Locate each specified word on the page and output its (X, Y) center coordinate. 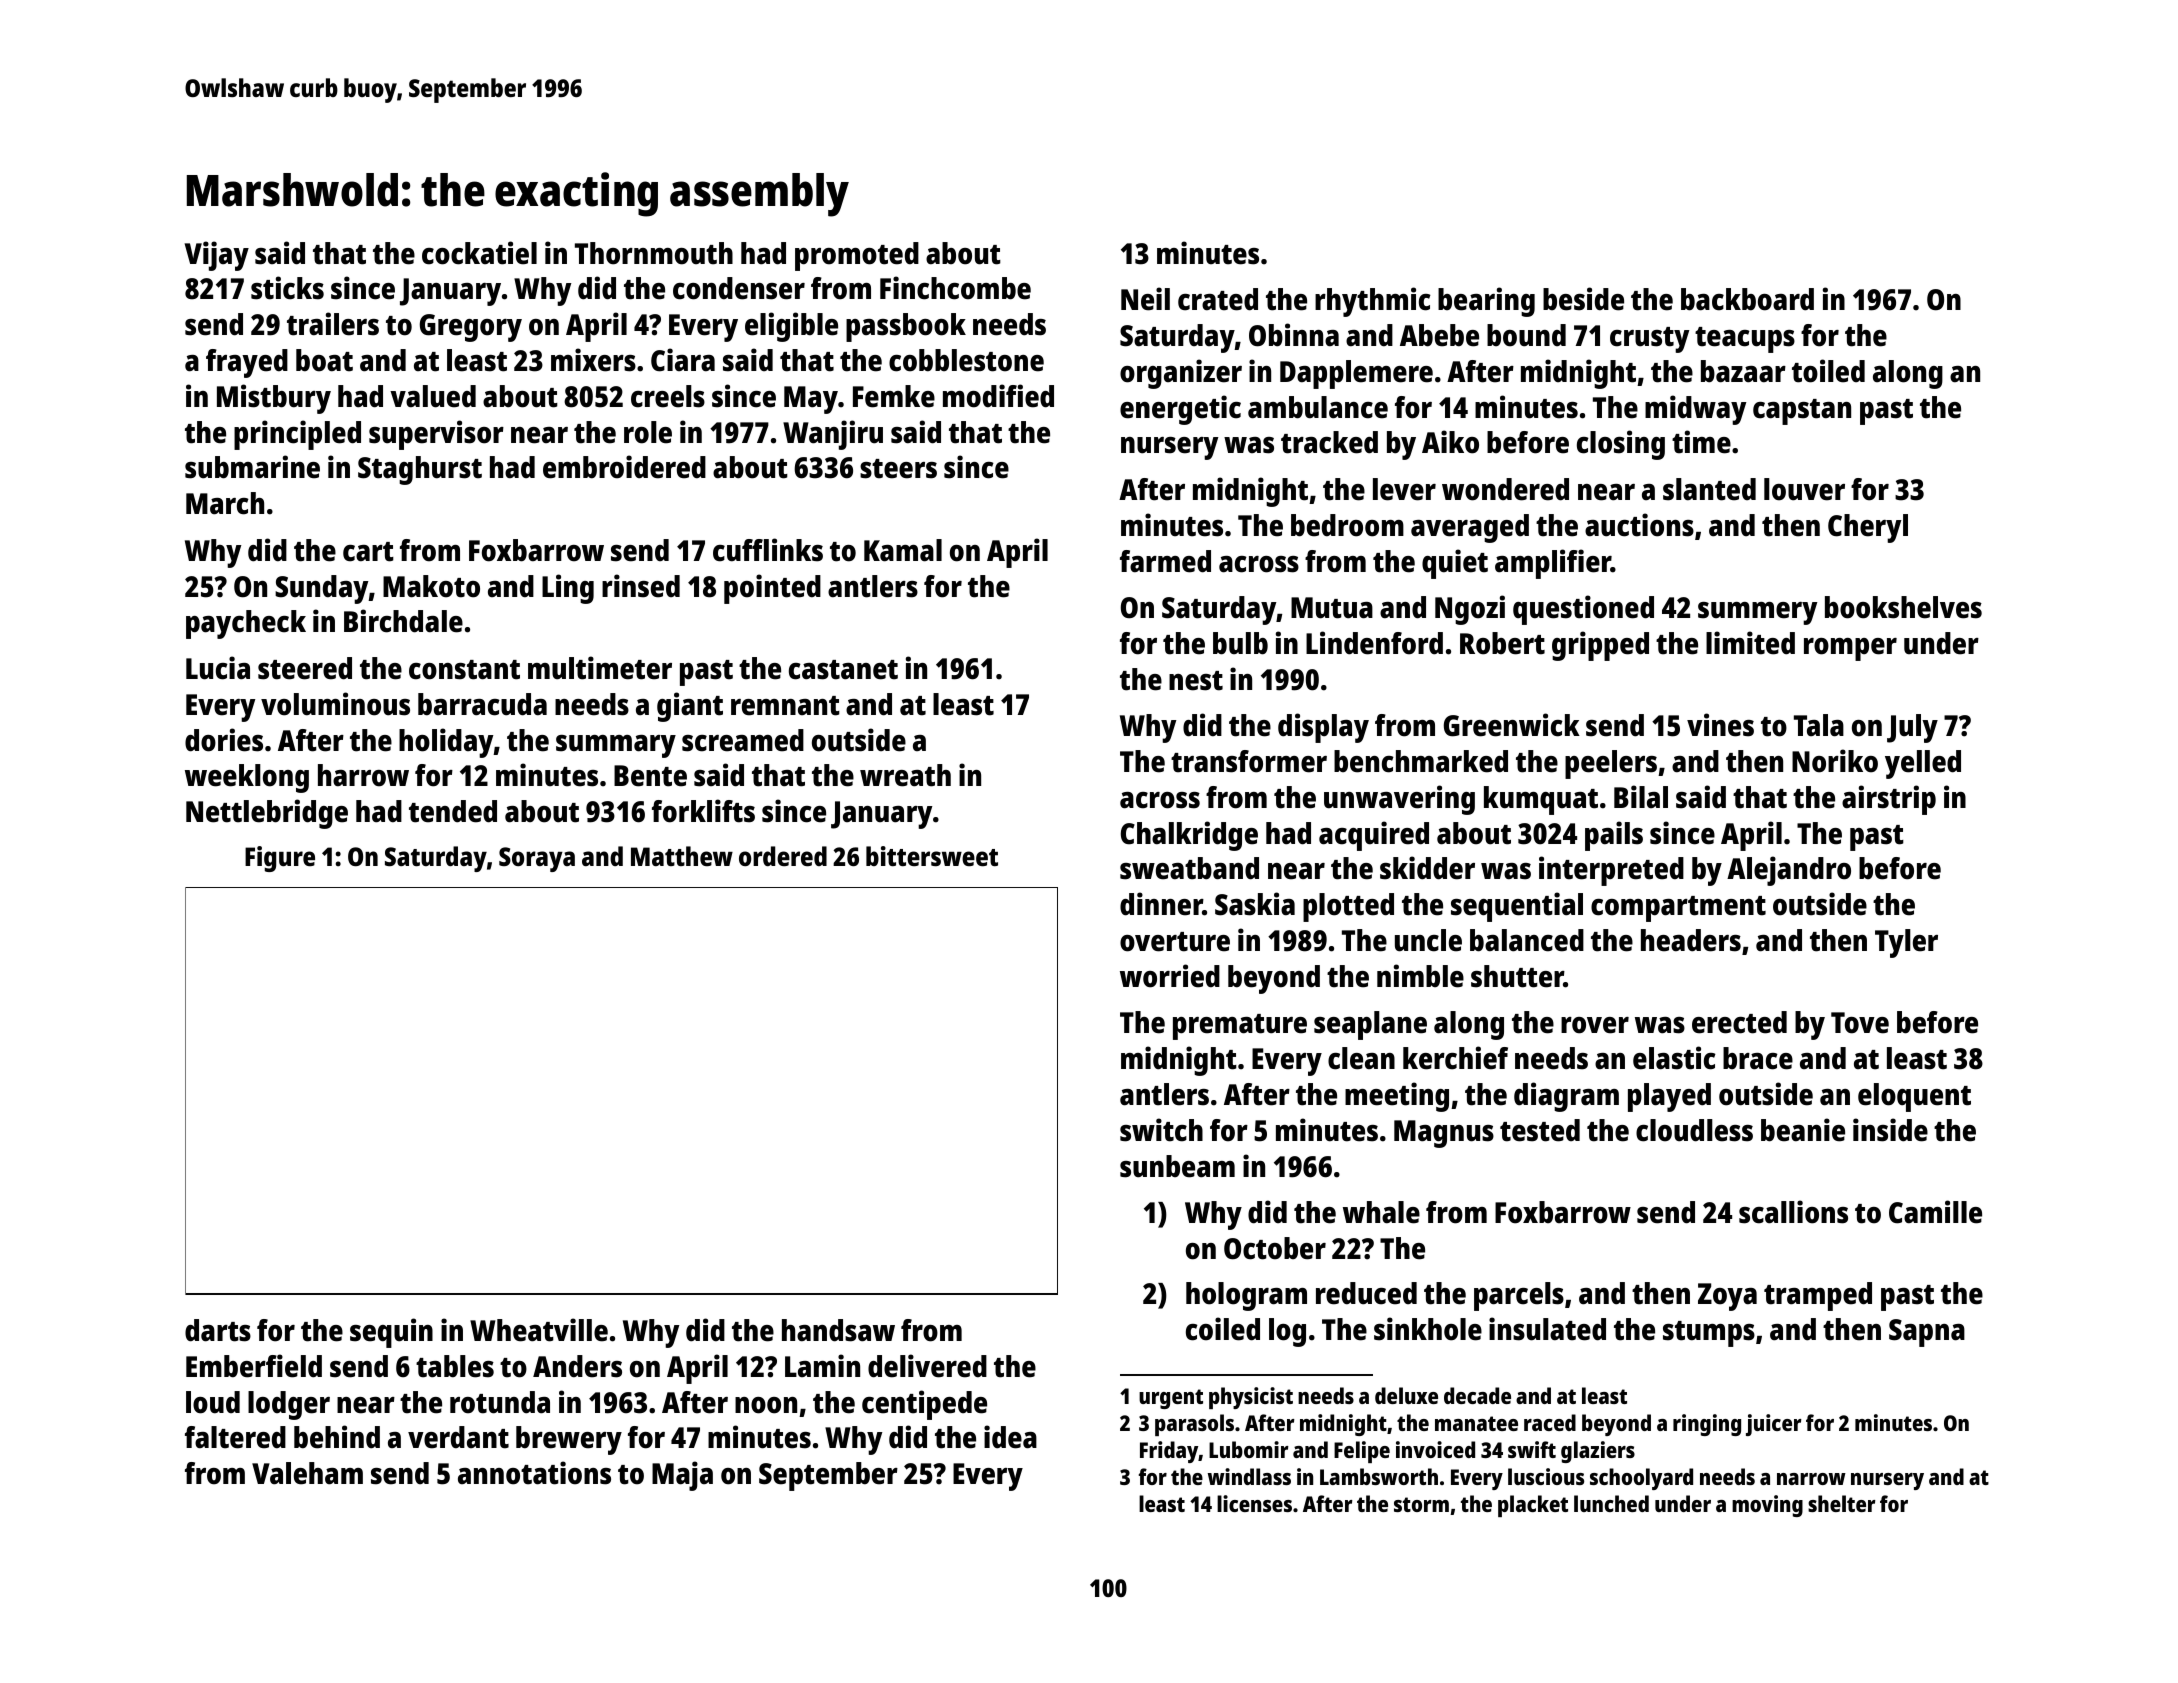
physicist (1251, 1398)
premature (1240, 1027)
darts (218, 1330)
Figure (280, 859)
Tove (1860, 1023)
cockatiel (479, 253)
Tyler (1906, 943)
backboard (1747, 299)
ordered (783, 856)
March (225, 503)
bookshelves (1903, 607)
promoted (857, 256)
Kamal (903, 550)
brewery (569, 1440)
